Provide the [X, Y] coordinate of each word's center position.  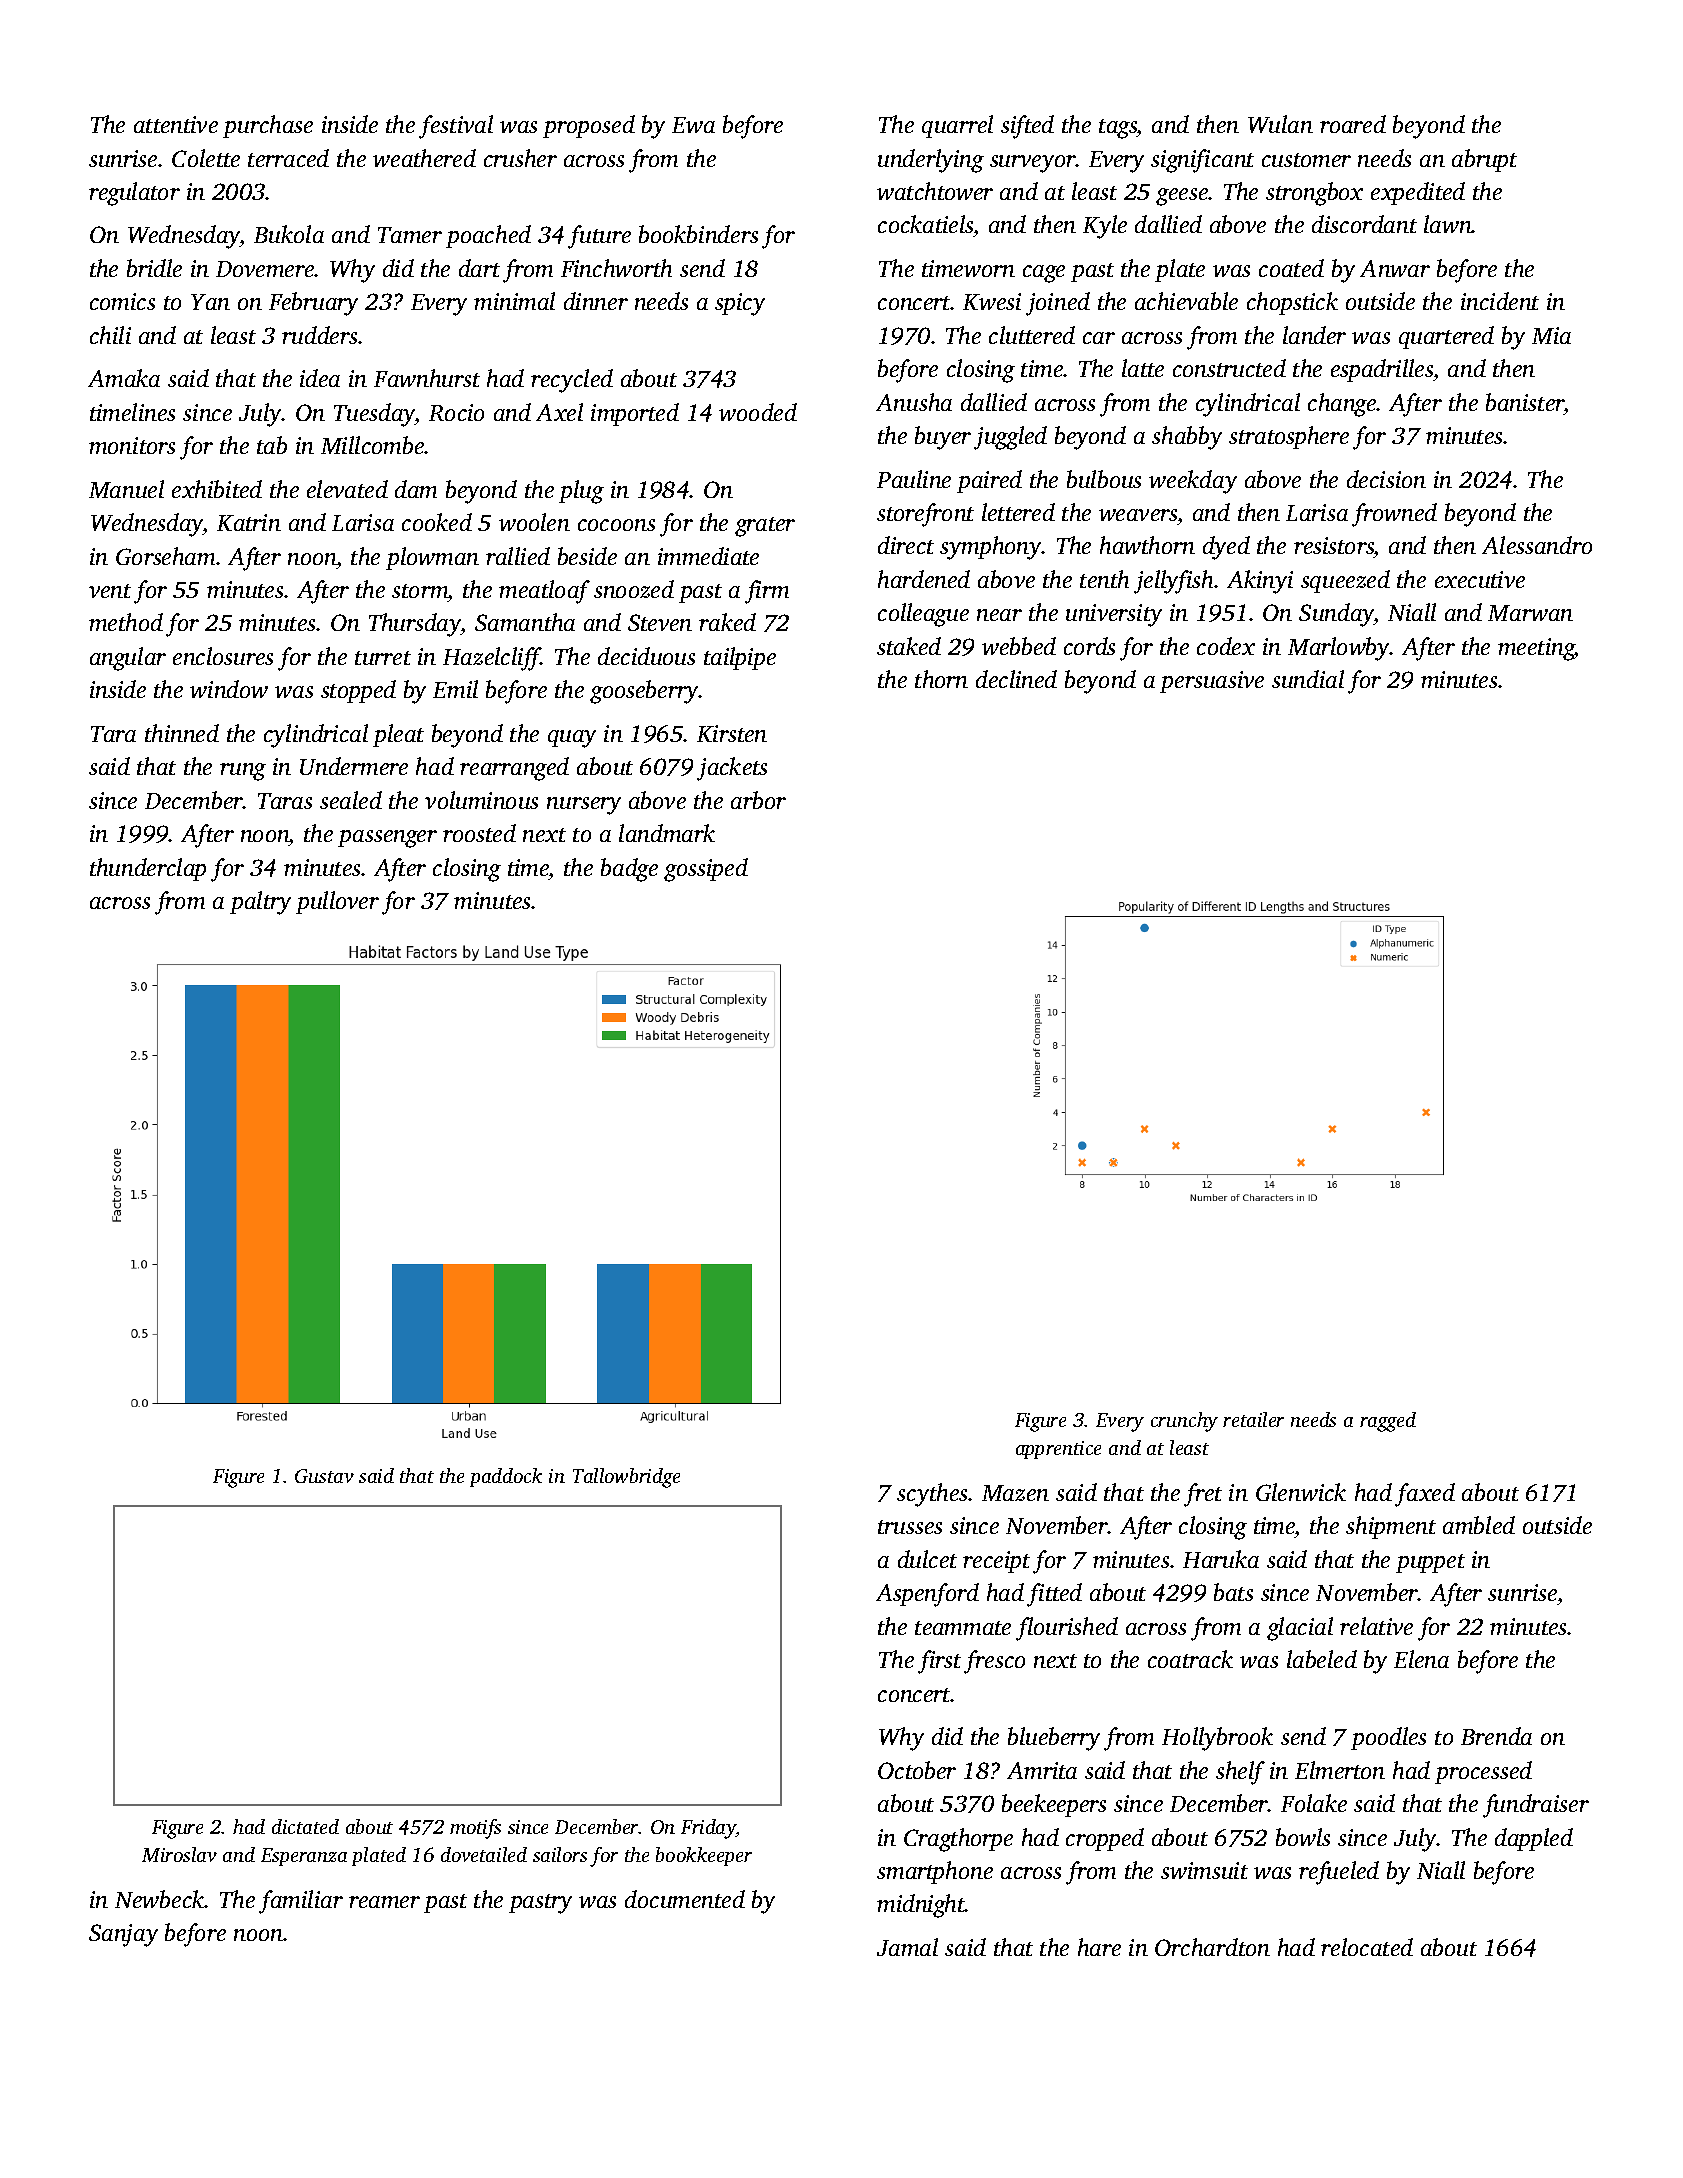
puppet [1430, 1563]
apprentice [1058, 1450]
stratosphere [1289, 437]
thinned [182, 733]
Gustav [324, 1476]
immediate [708, 556]
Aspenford [927, 1595]
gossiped [706, 870]
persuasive [1212, 682]
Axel [559, 412]
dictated [305, 1826]
